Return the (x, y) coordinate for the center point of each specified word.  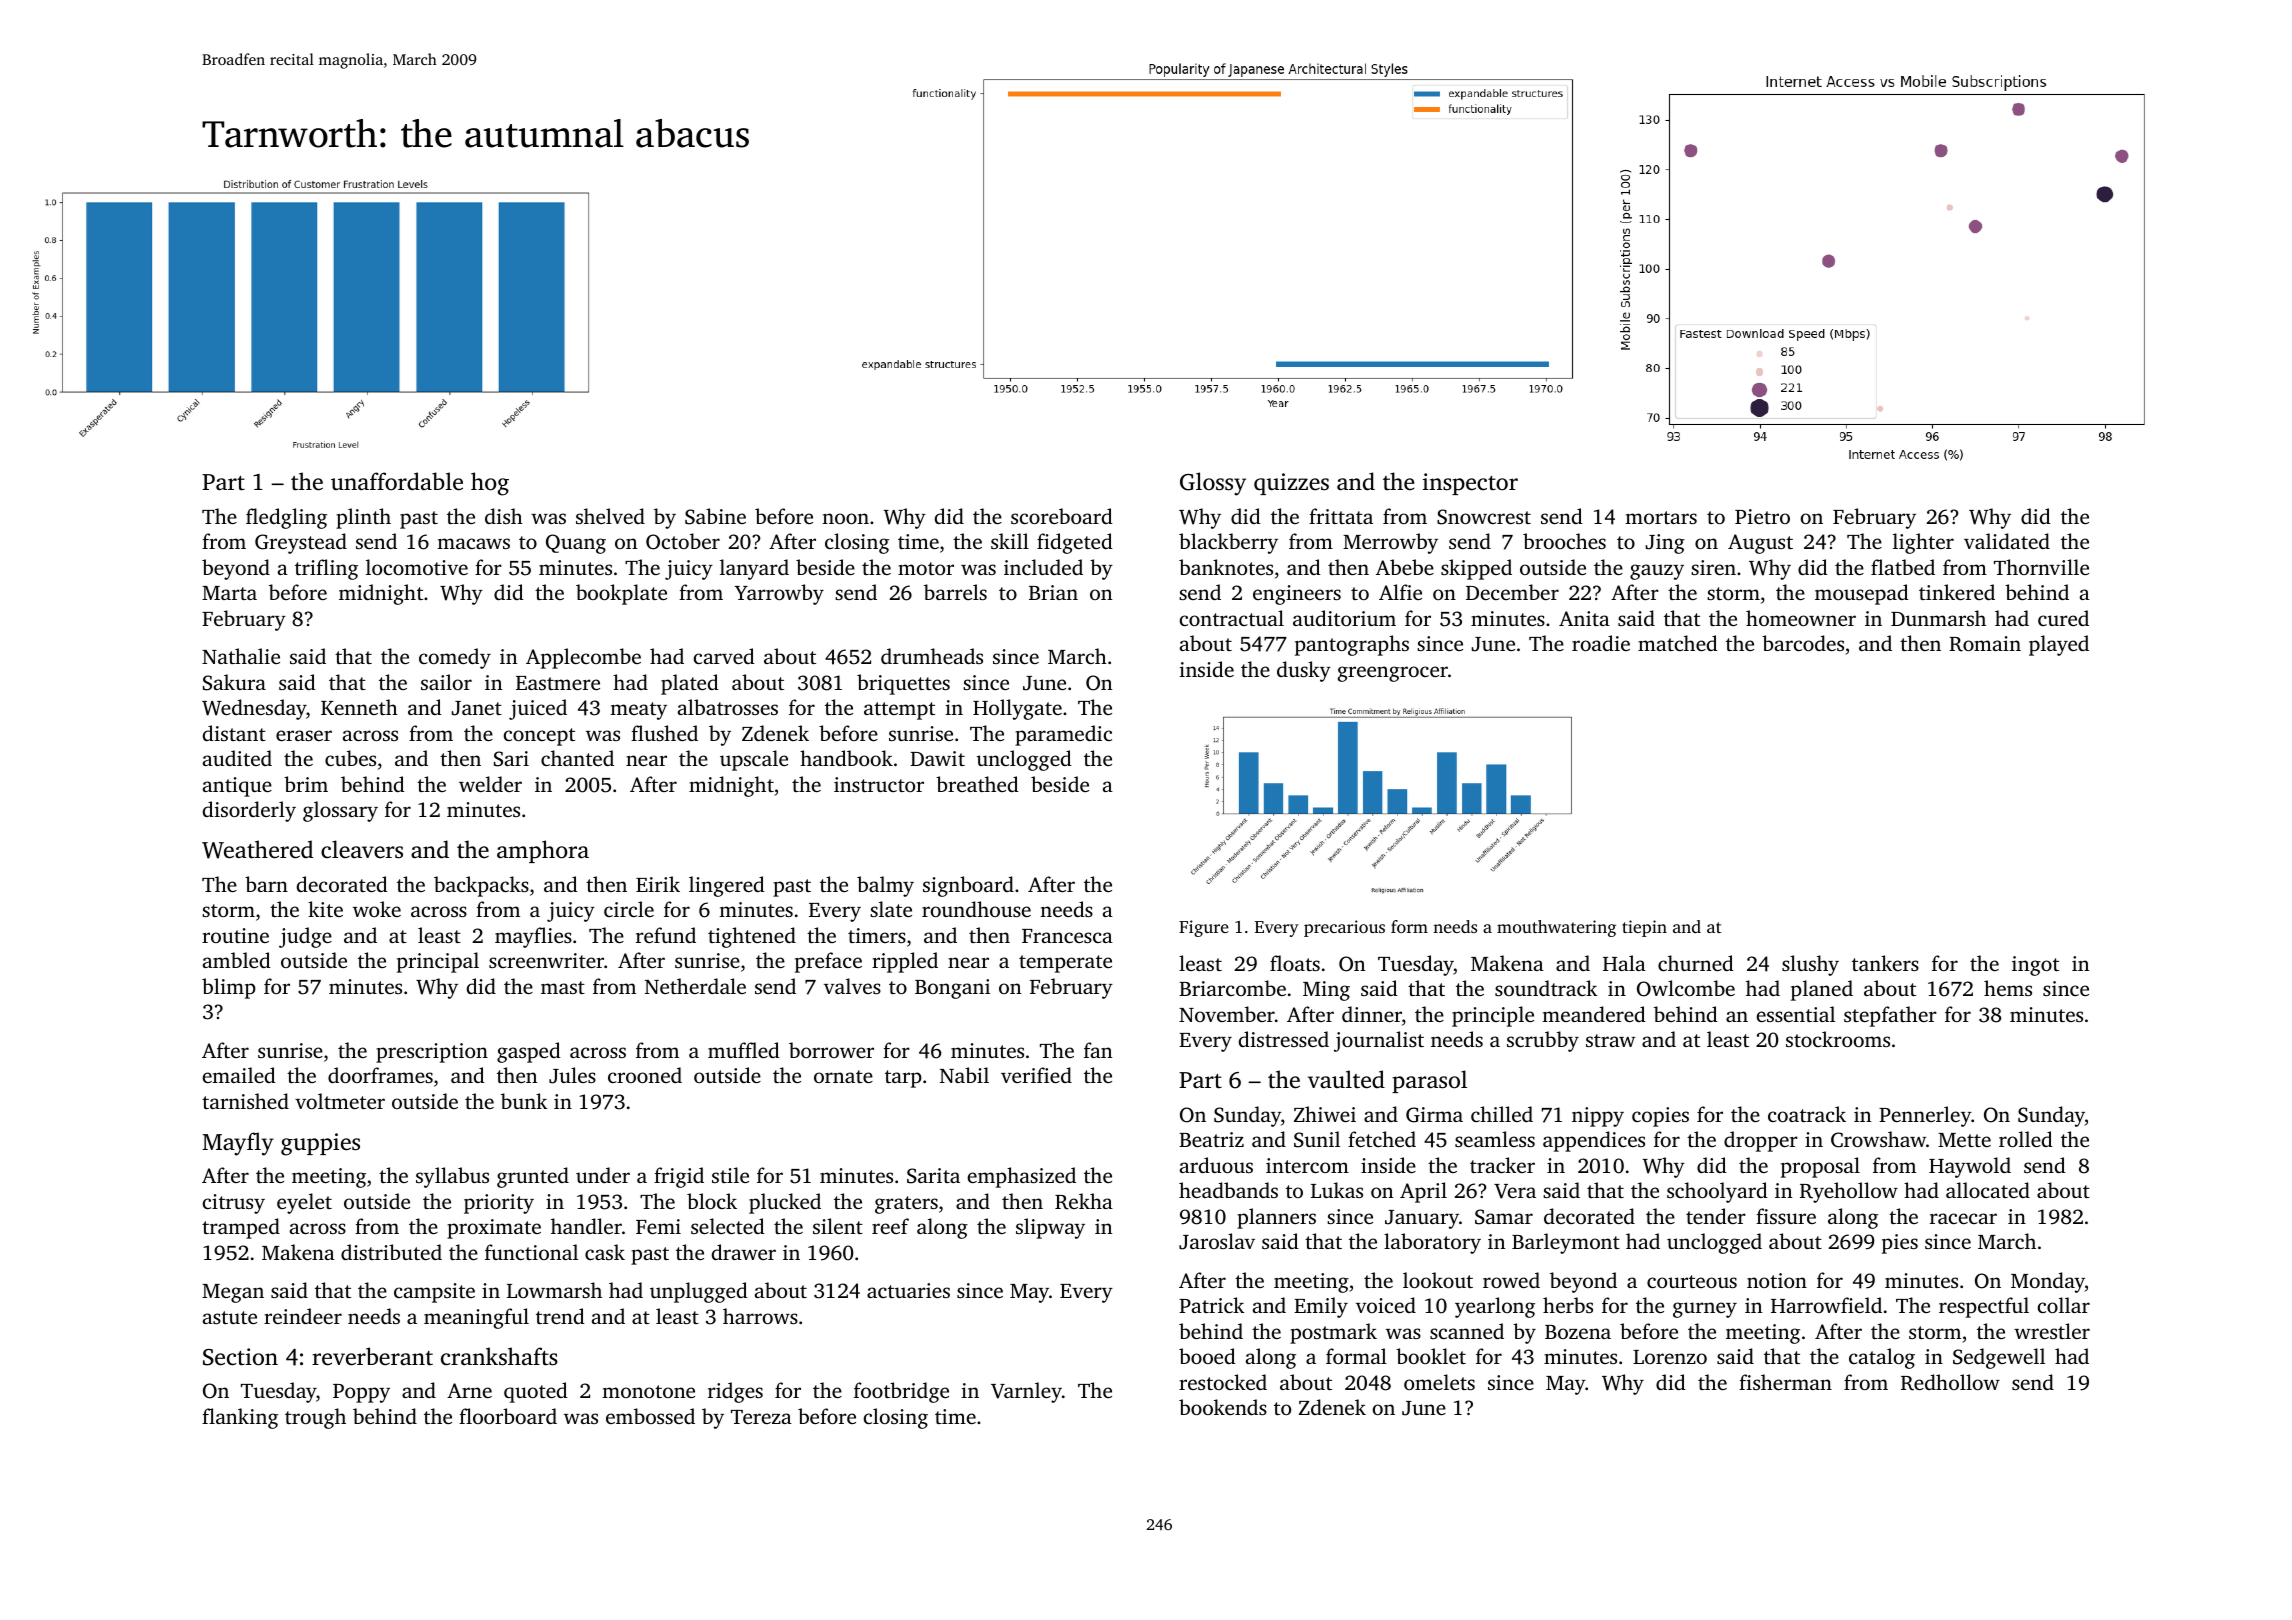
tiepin (1644, 928)
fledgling (286, 518)
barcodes (1803, 643)
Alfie (1400, 592)
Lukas (1337, 1190)
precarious (1344, 928)
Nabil (964, 1075)
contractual (1232, 618)
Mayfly (238, 1144)
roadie (1601, 643)
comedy (455, 658)
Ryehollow (1849, 1192)
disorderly (249, 811)
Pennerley (1925, 1116)
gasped (529, 1052)
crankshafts (499, 1356)
